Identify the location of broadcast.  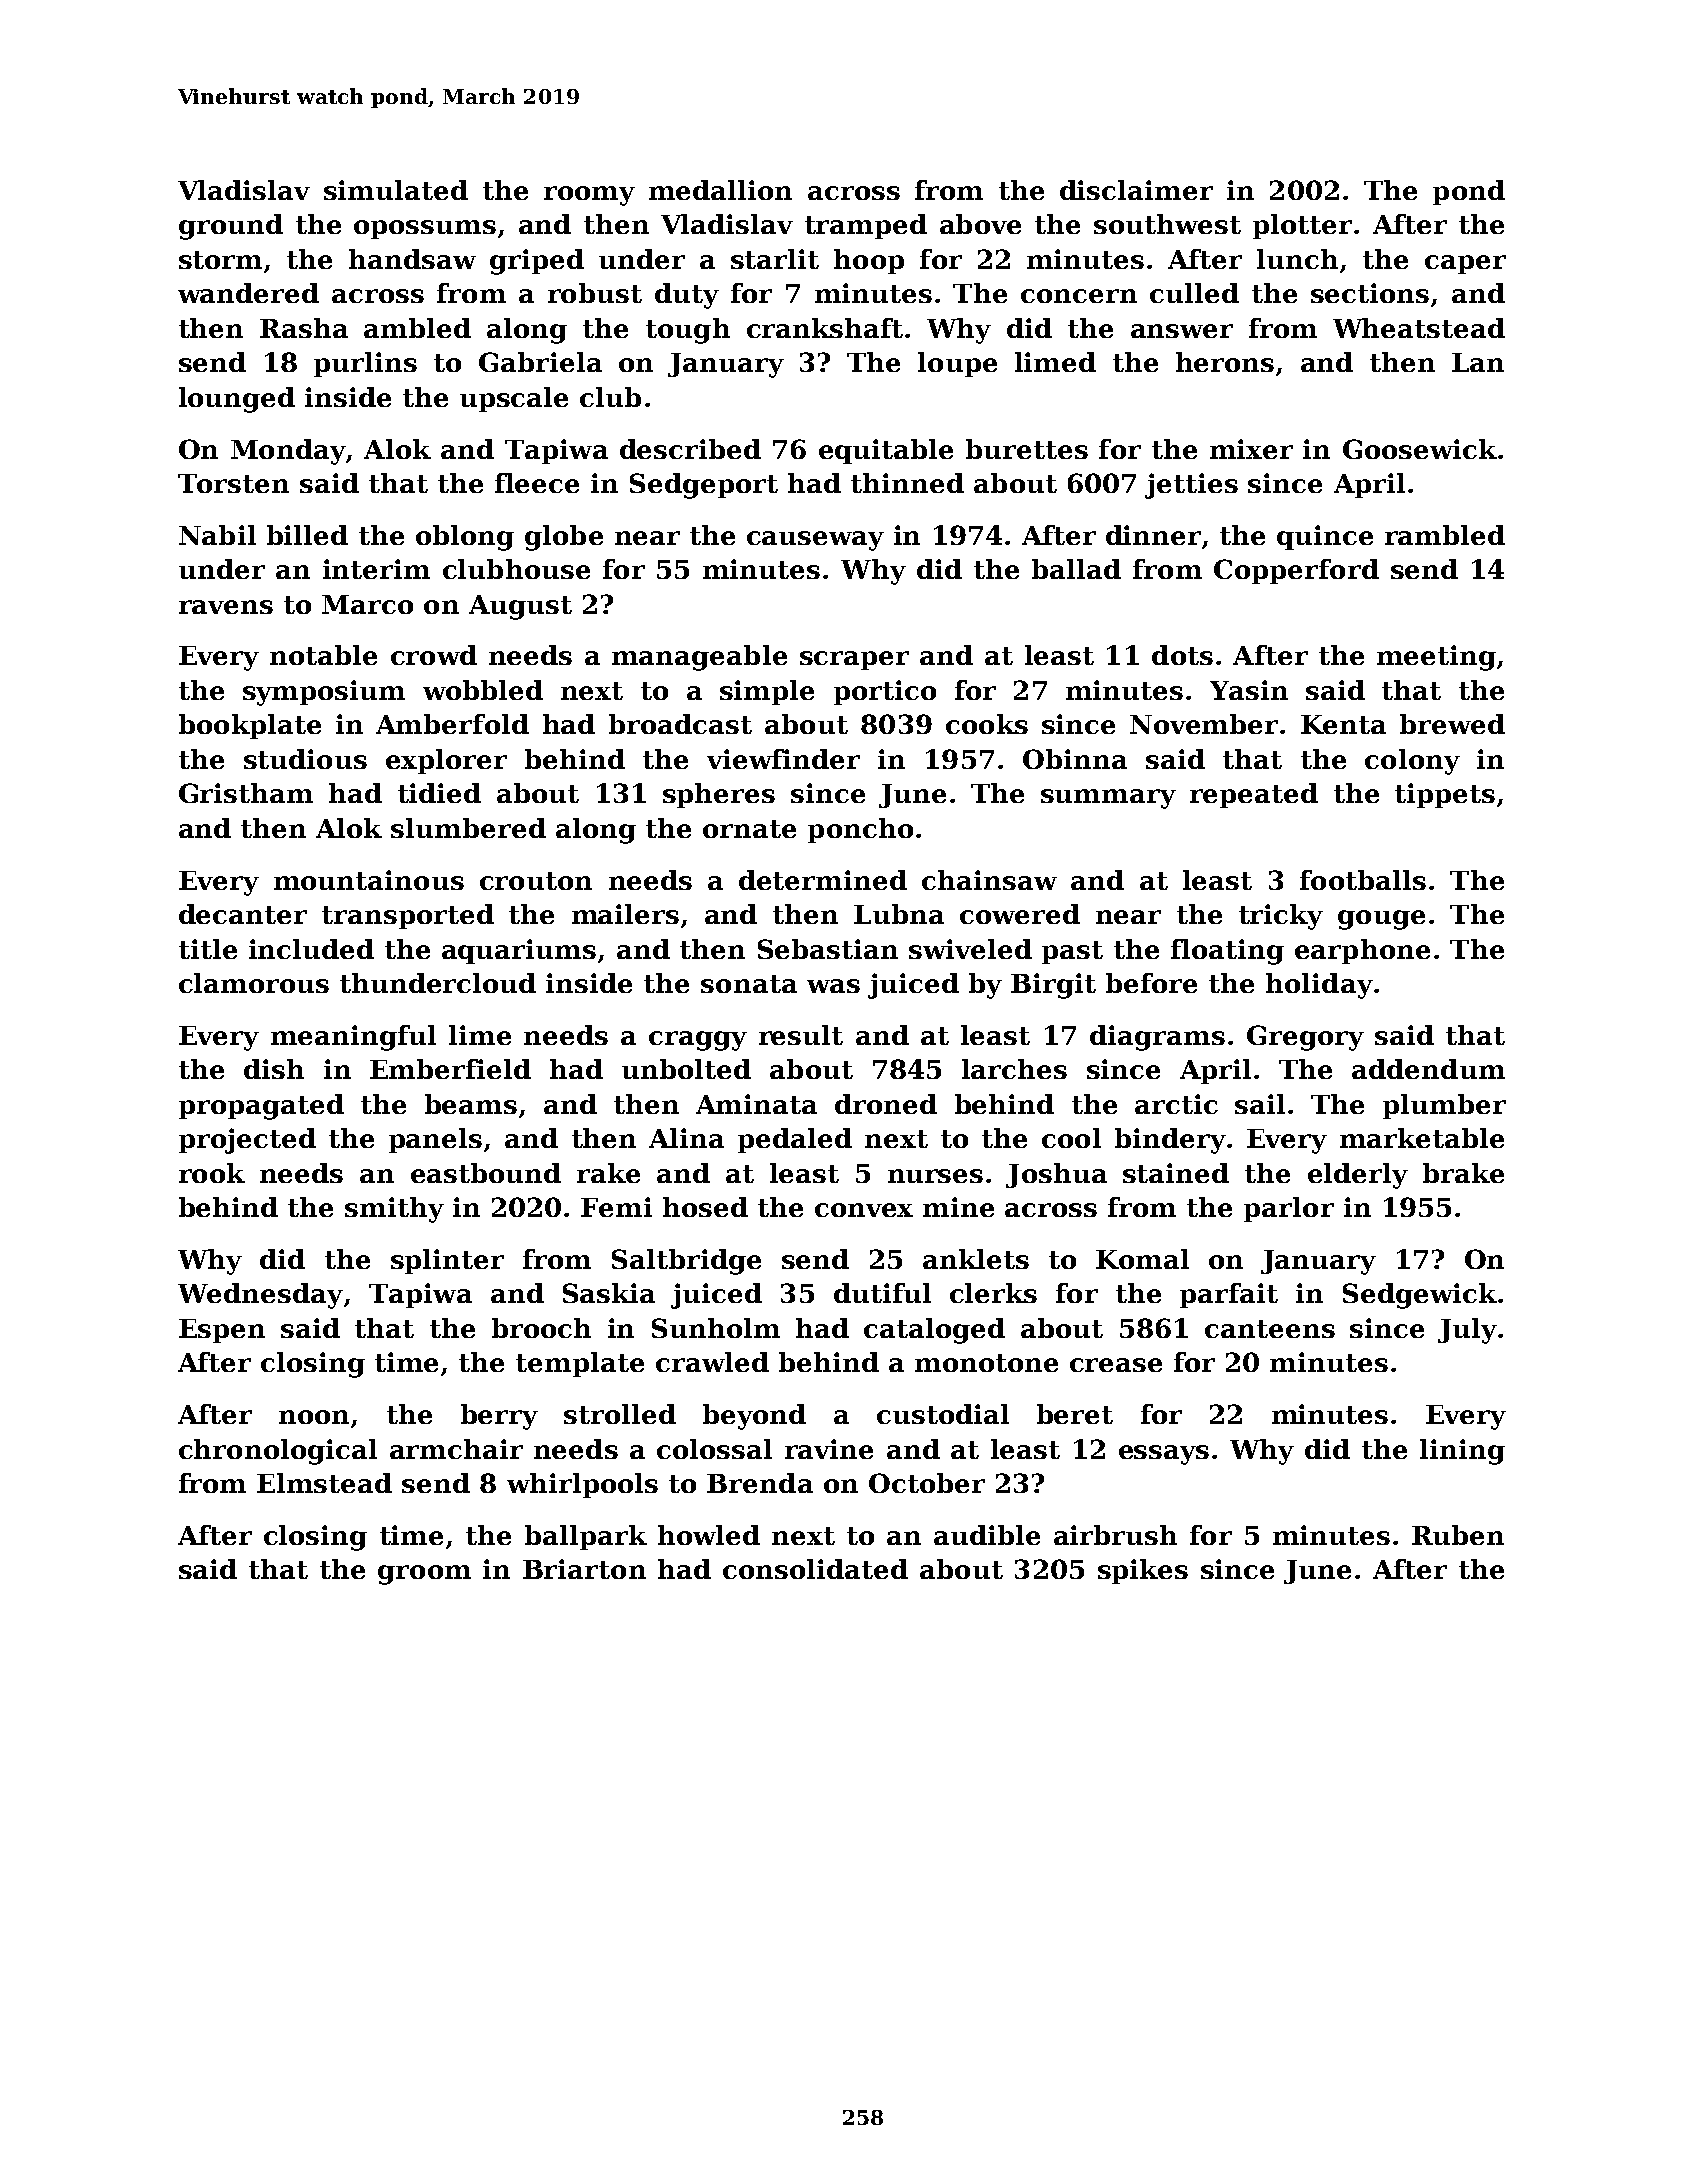
(680, 724).
